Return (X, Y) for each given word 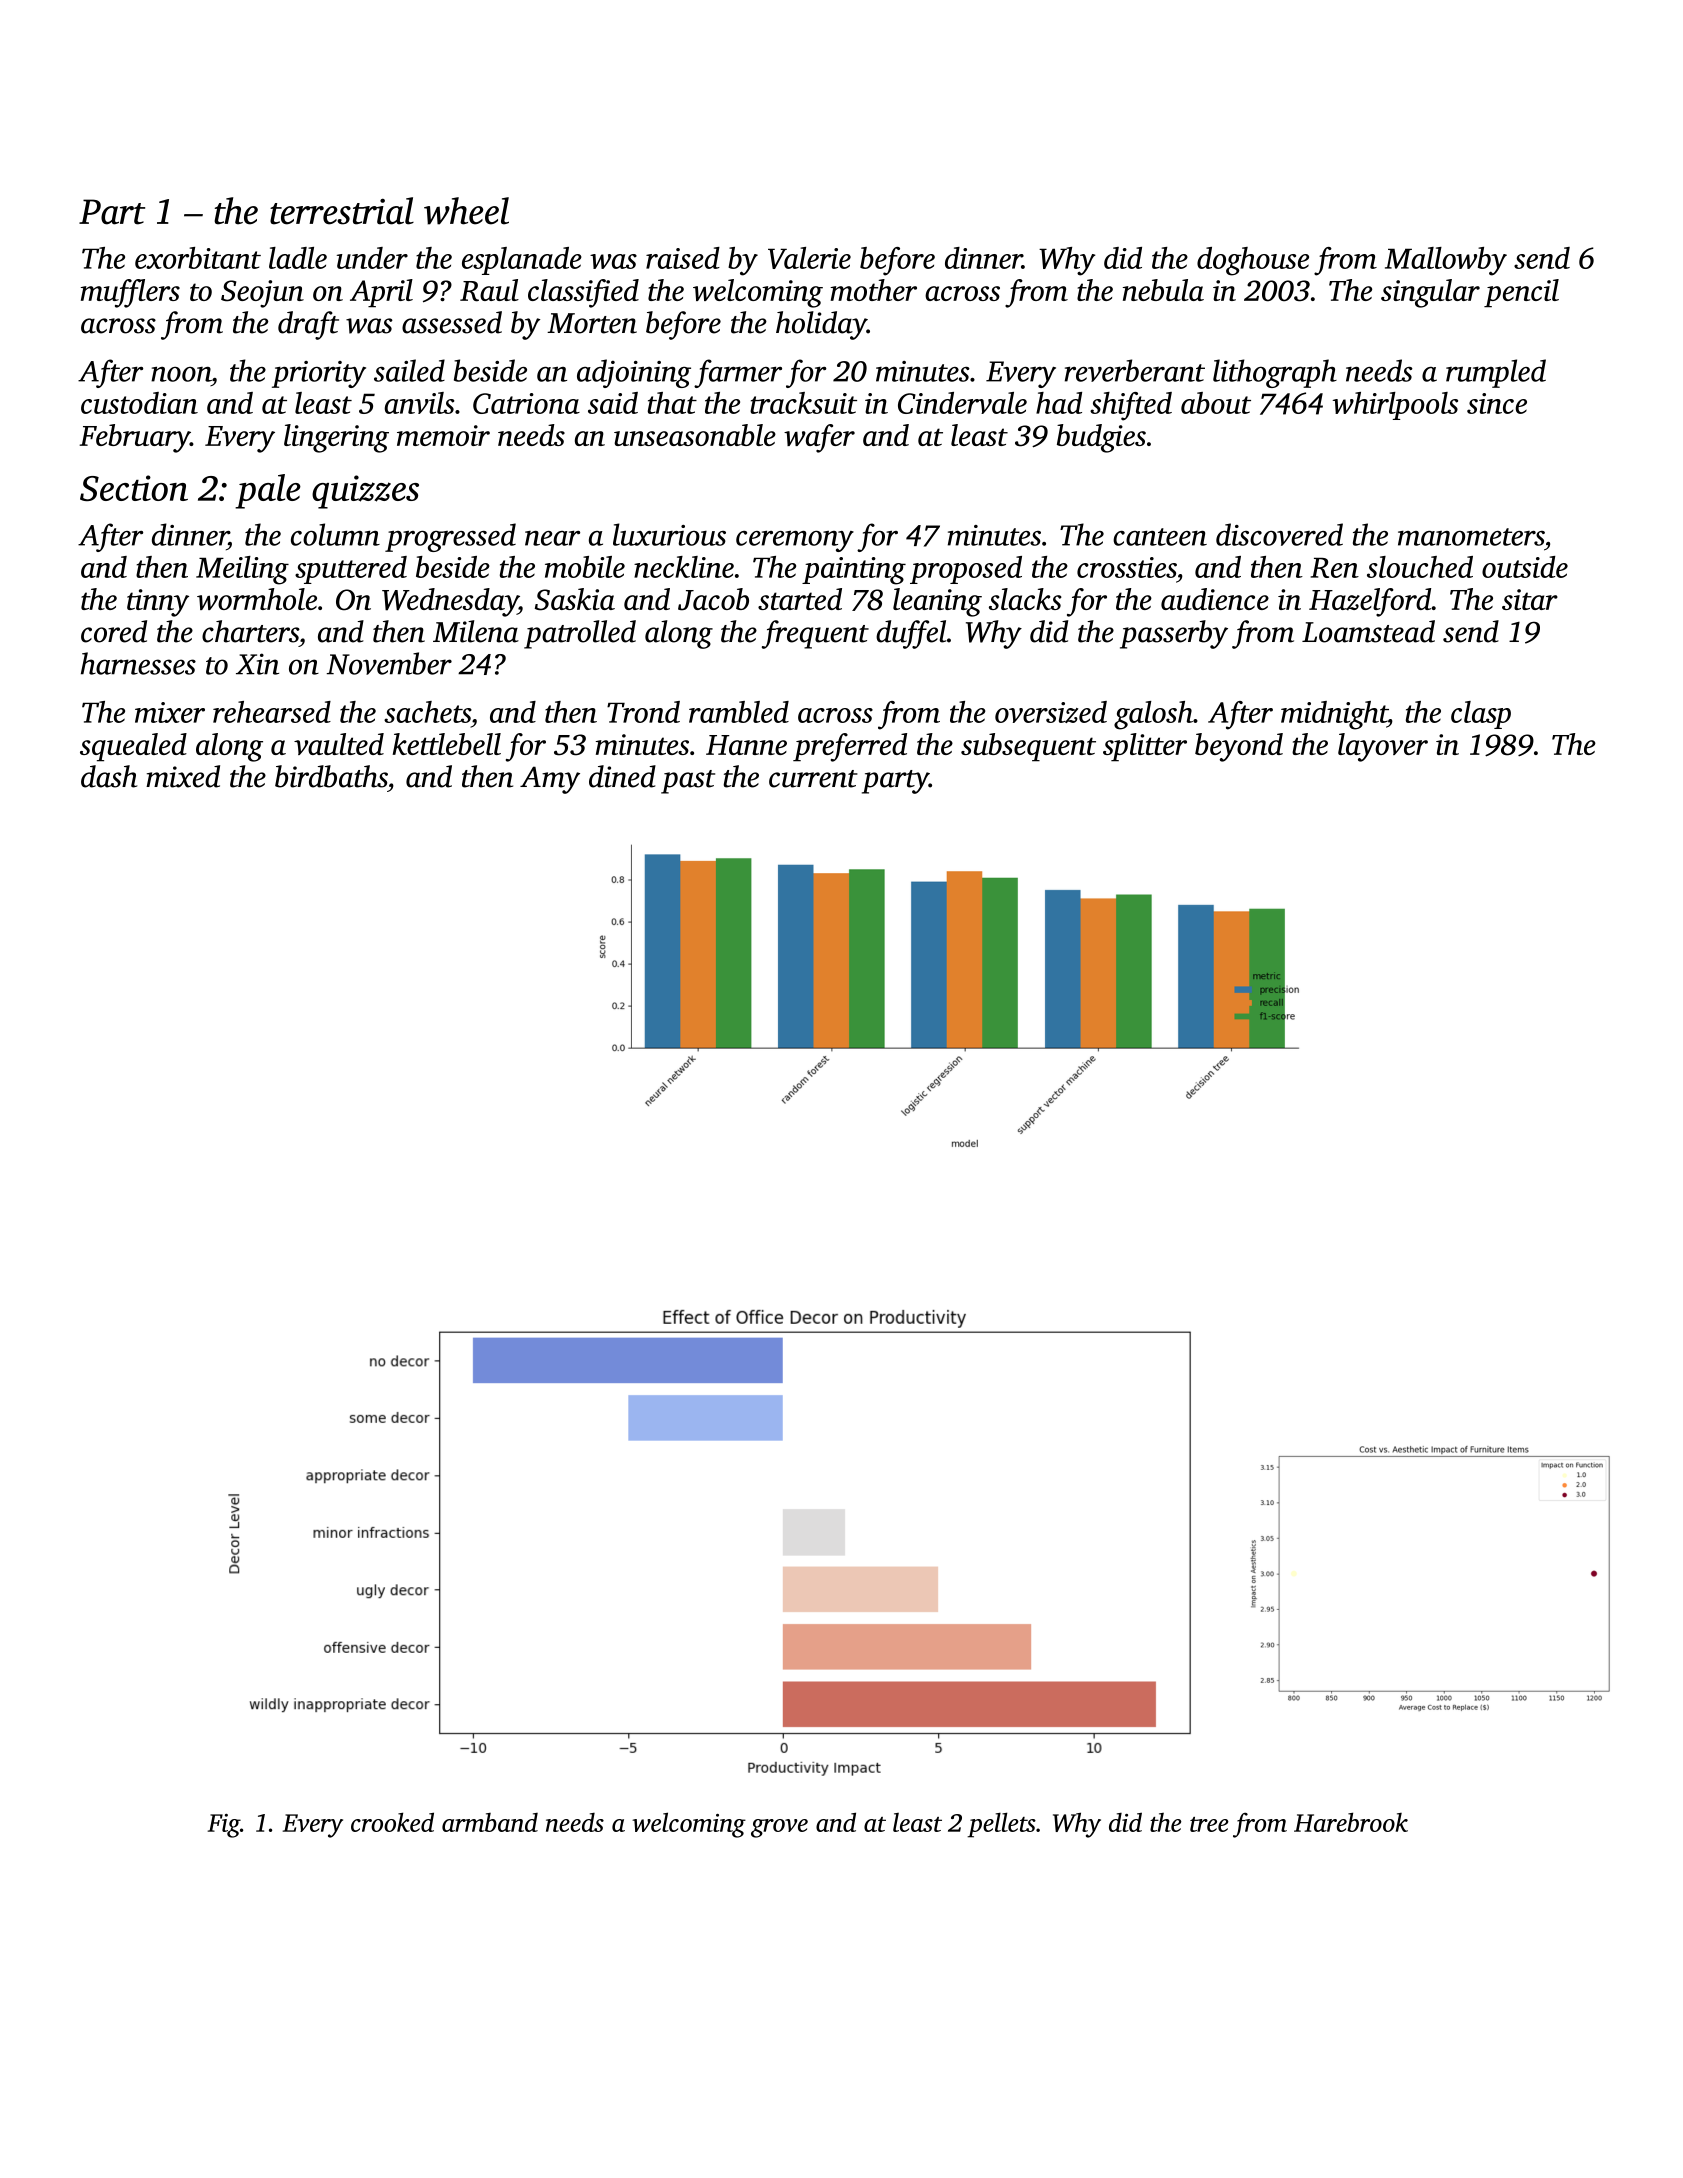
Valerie (809, 258)
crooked (392, 1822)
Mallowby (1446, 261)
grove (779, 1828)
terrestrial (342, 211)
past (688, 782)
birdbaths (331, 776)
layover (1383, 747)
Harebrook (1351, 1822)
